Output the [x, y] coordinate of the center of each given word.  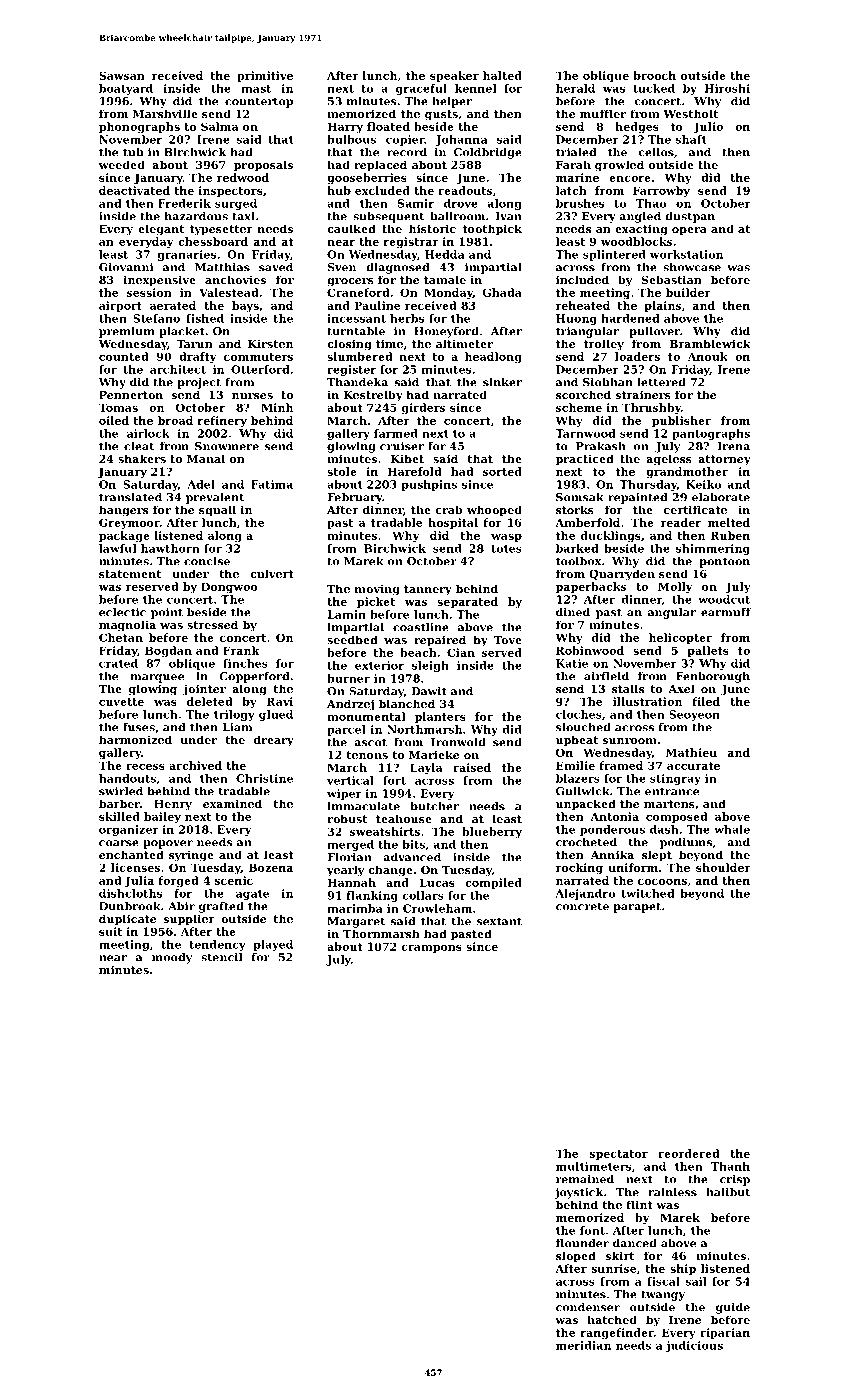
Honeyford [446, 332]
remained [585, 1179]
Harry [345, 127]
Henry [173, 805]
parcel [346, 730]
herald [575, 88]
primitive [265, 76]
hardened [630, 318]
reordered [689, 1153]
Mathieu [691, 752]
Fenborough [713, 677]
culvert [272, 573]
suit [110, 931]
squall [217, 511]
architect [178, 369]
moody [172, 958]
